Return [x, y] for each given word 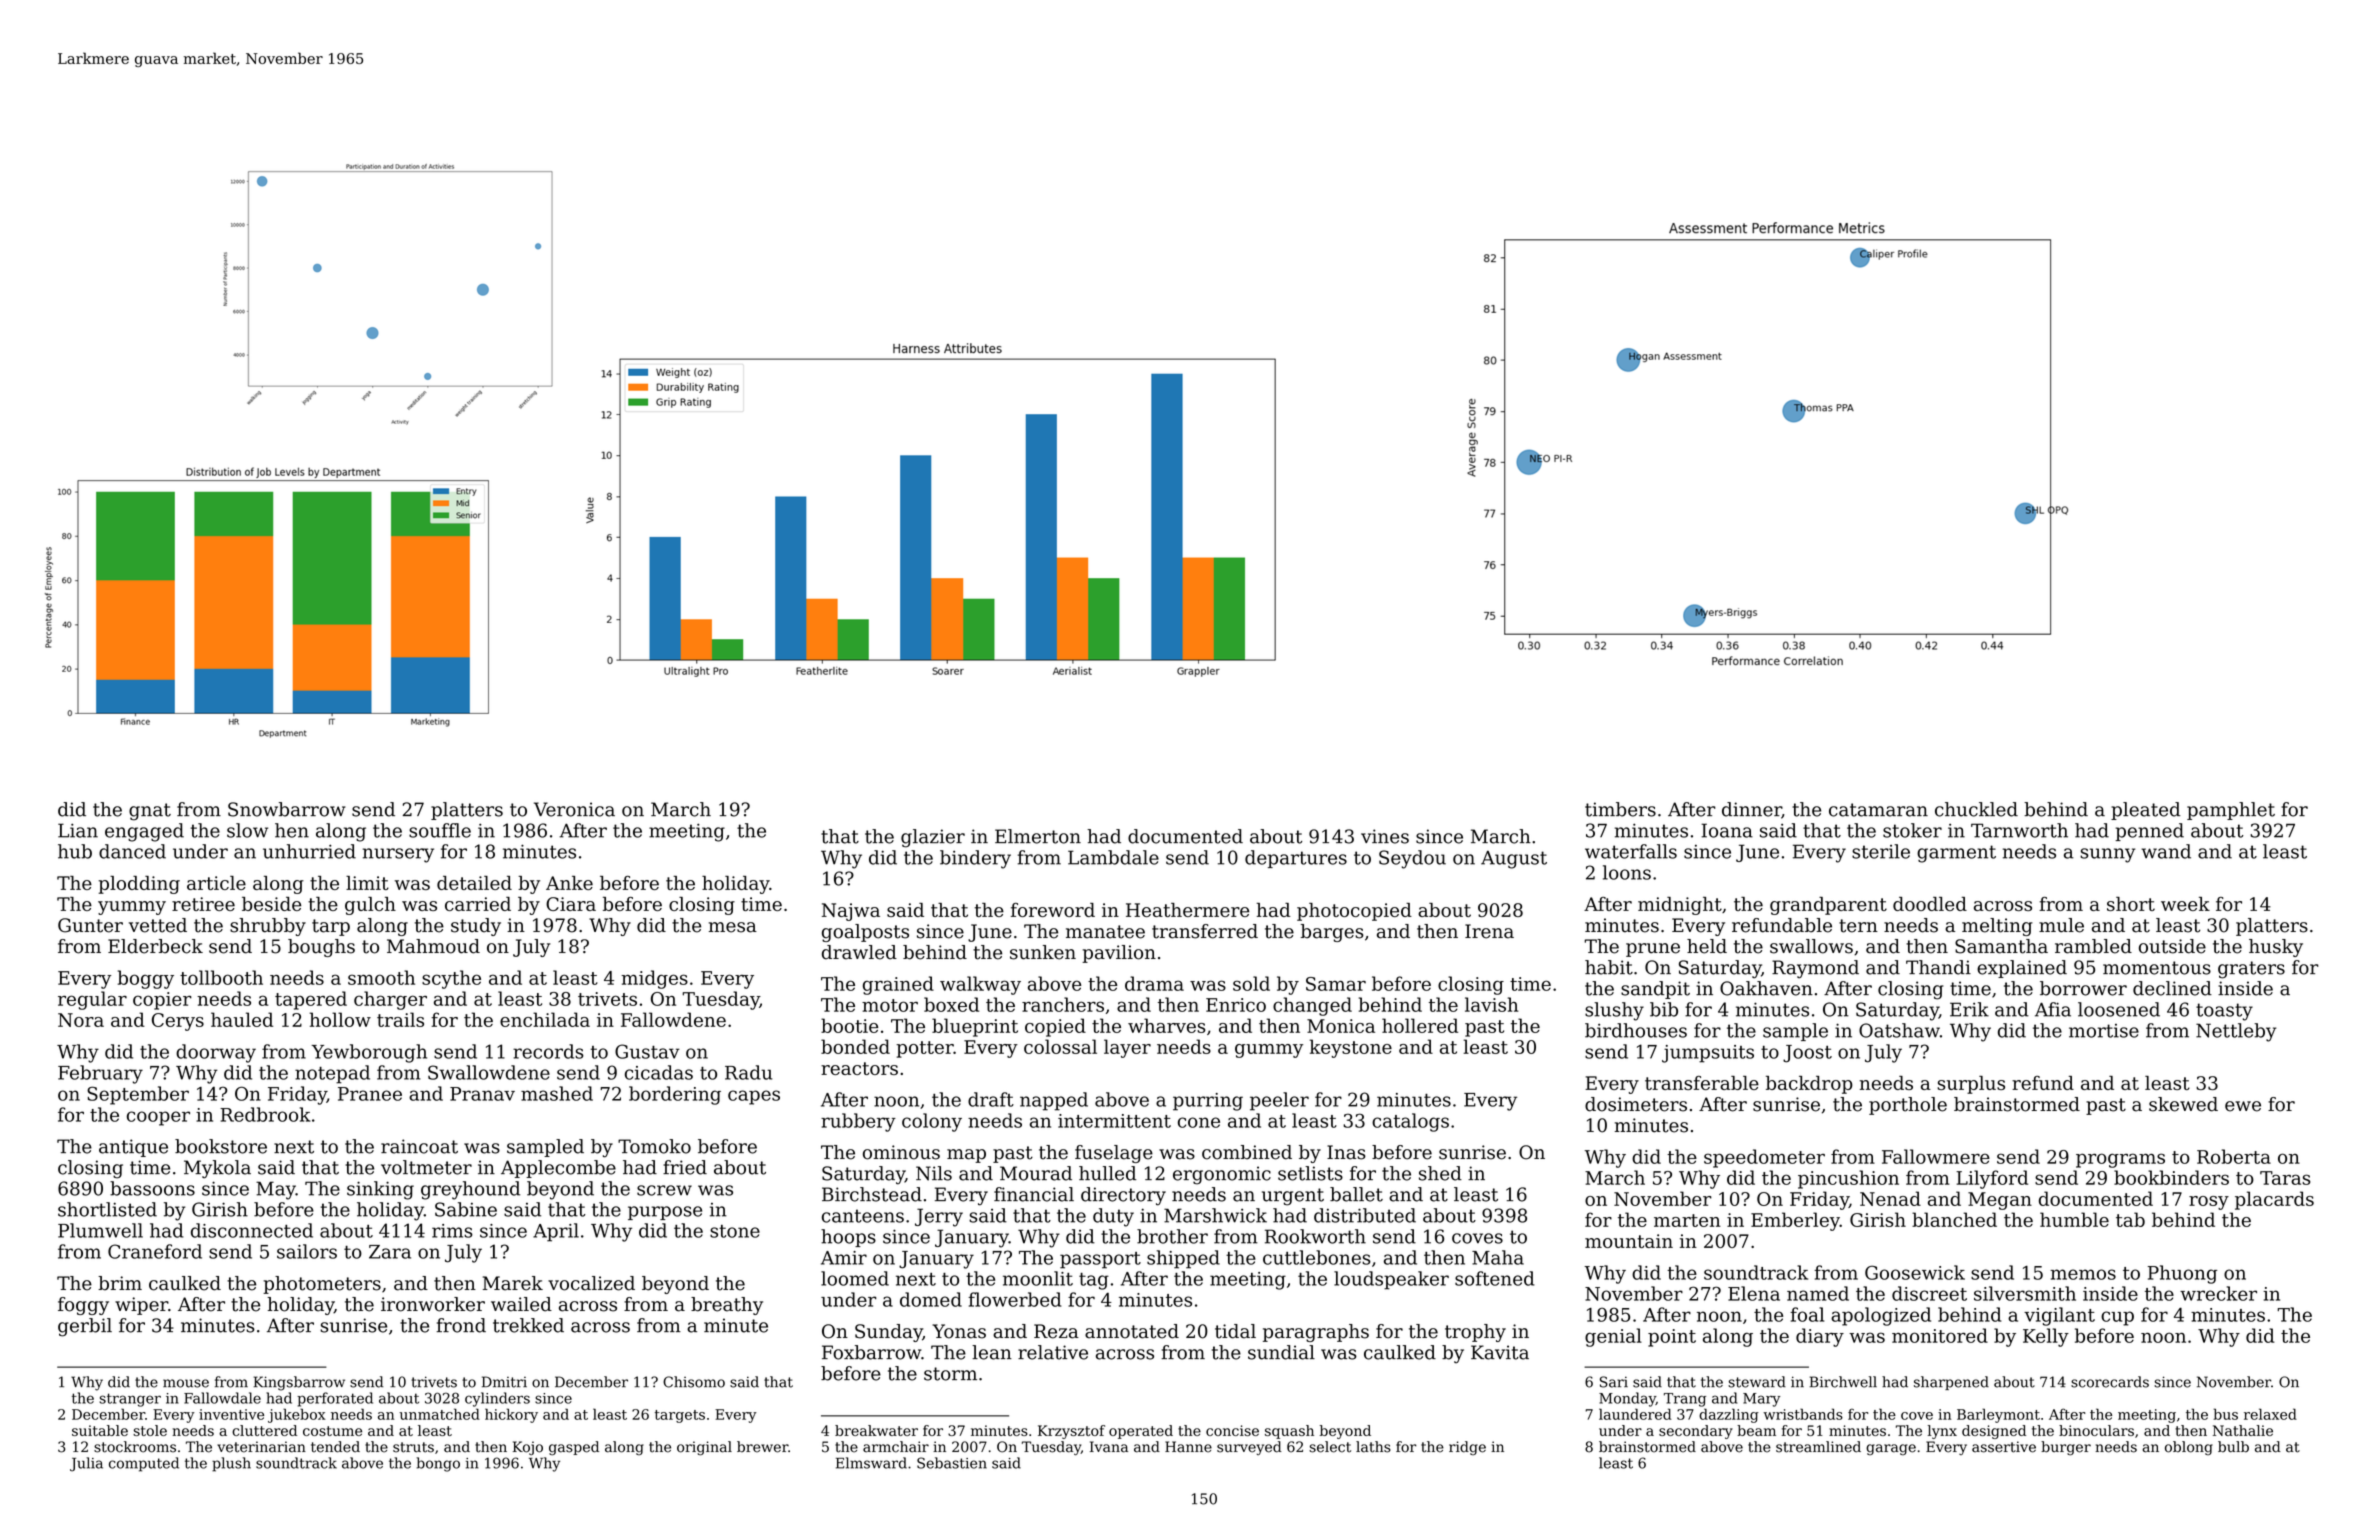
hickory [511, 1415]
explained [2022, 969]
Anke [569, 883]
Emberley [1795, 1221]
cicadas [659, 1072]
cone [1199, 1122]
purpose [665, 1213]
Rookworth [1315, 1236]
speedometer [1764, 1158]
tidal [1235, 1331]
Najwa [851, 912]
